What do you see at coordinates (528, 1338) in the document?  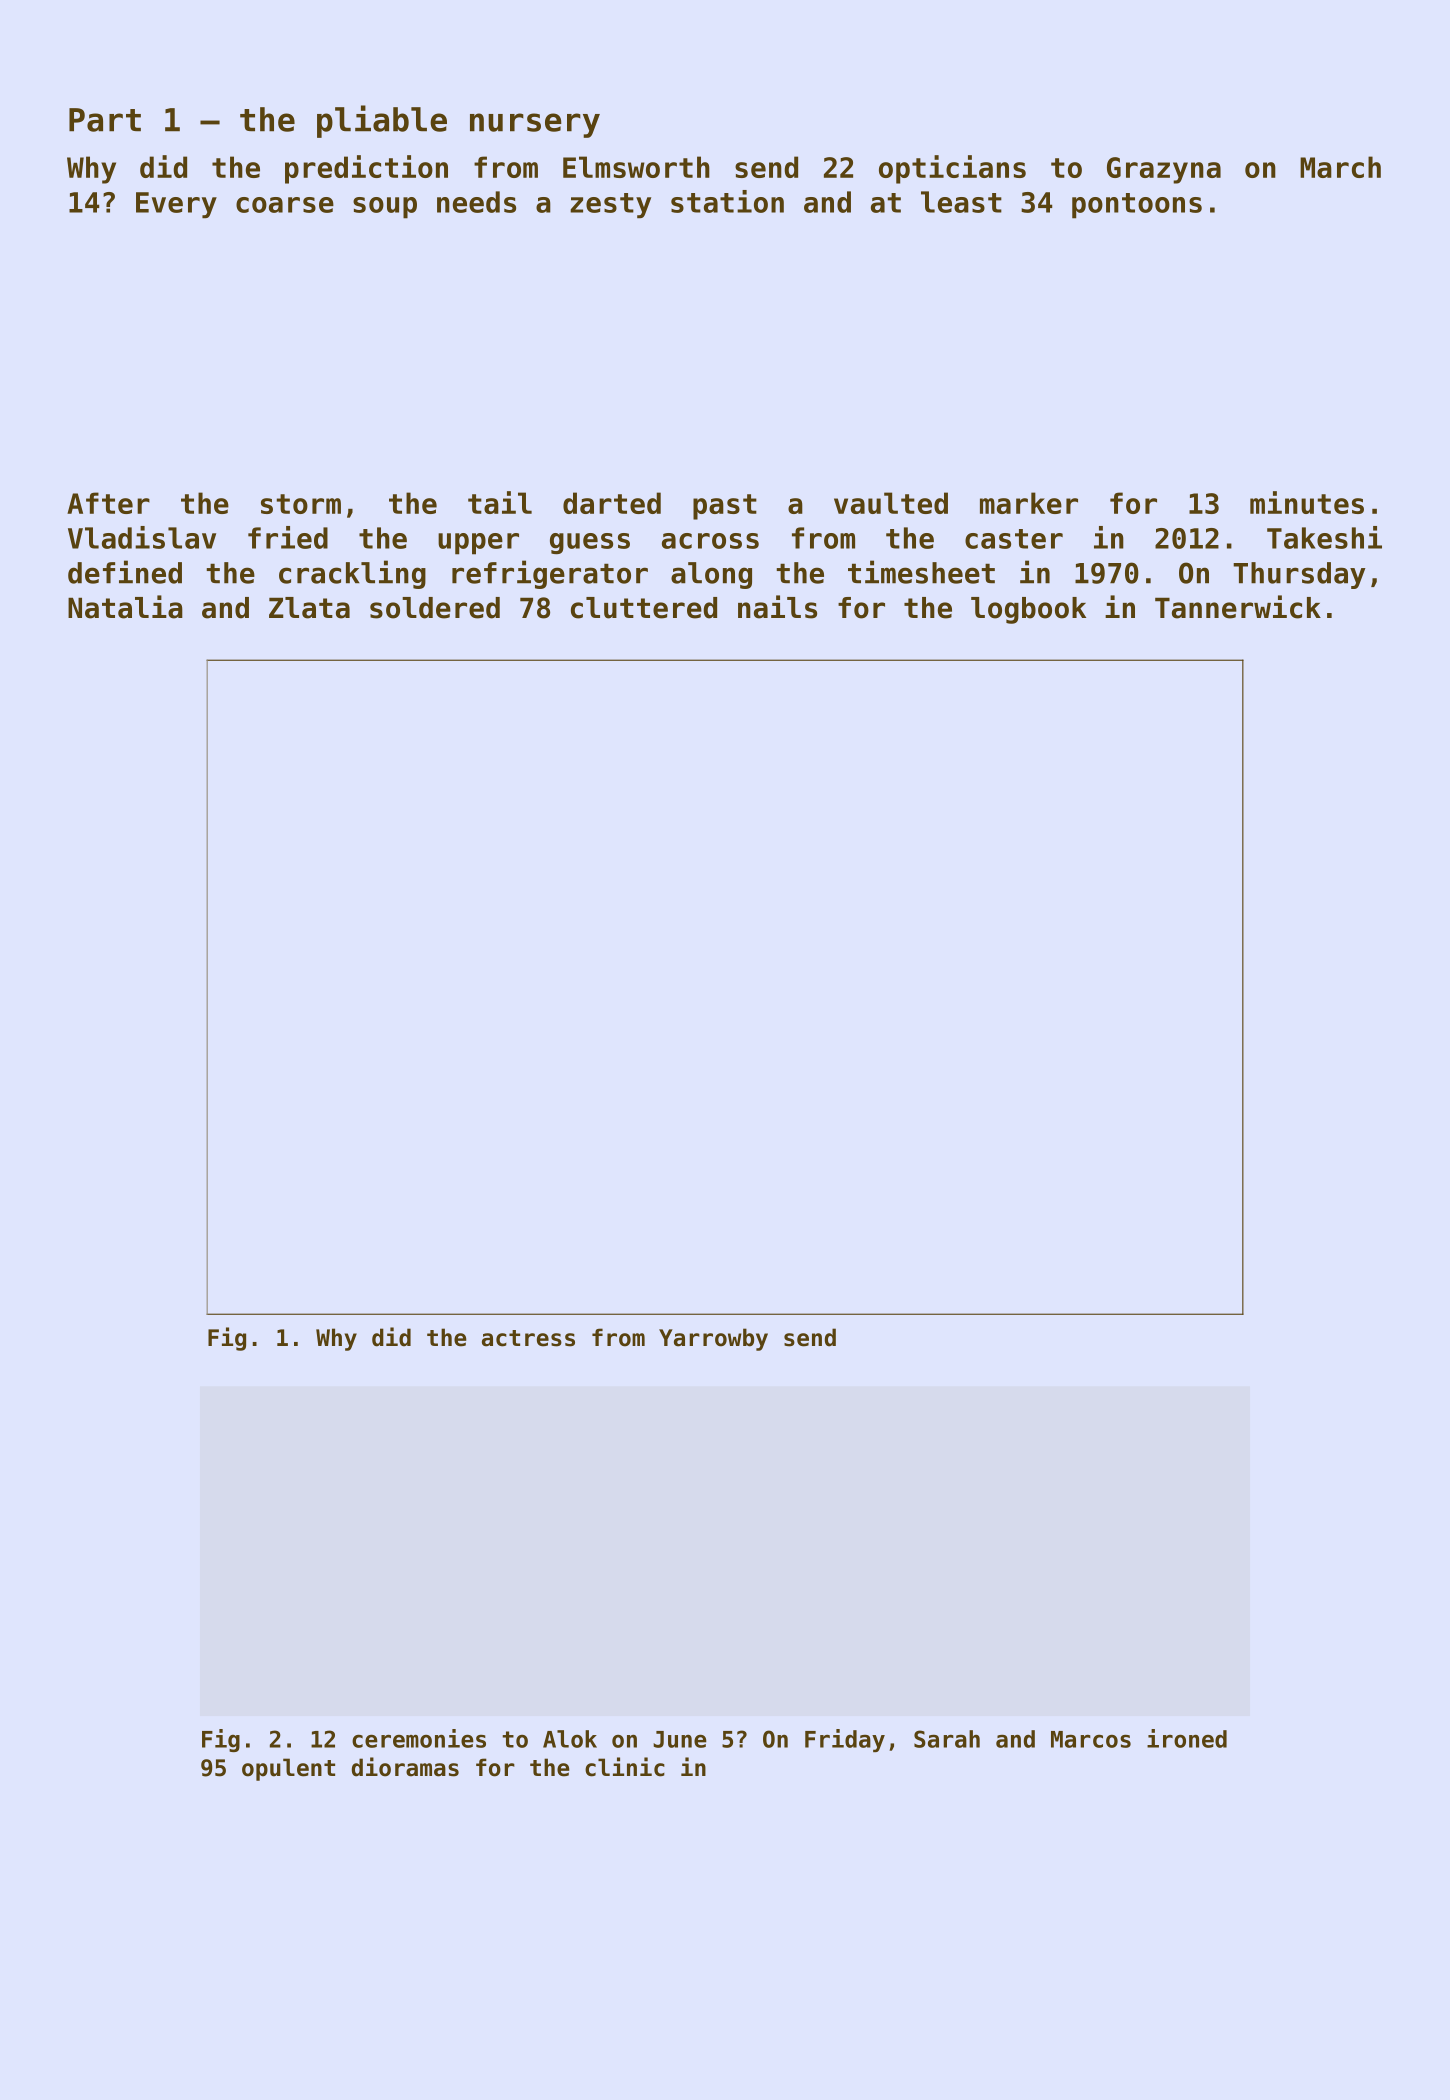 I see `actress` at bounding box center [528, 1338].
